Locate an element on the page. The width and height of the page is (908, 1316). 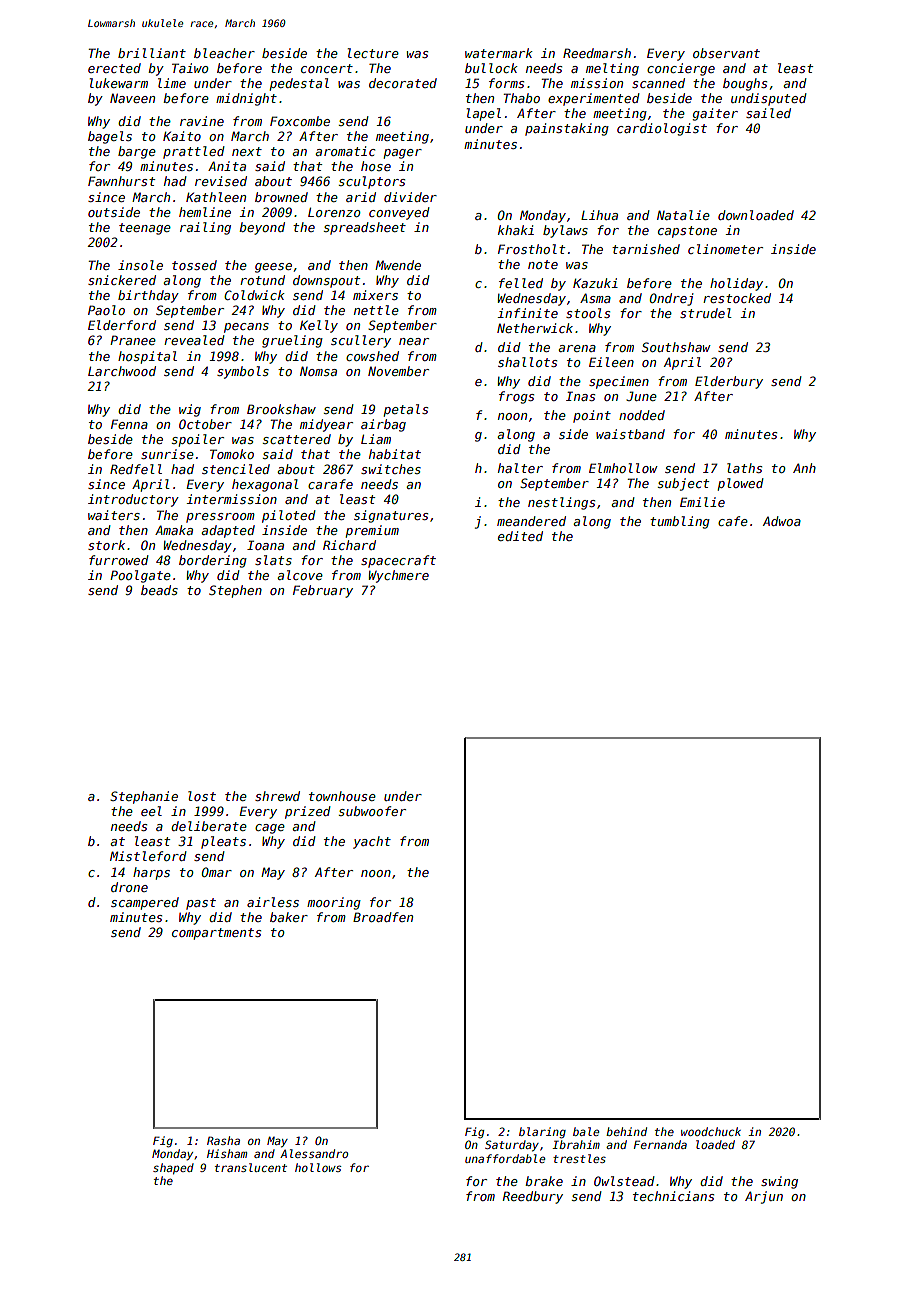
Fawnhurst is located at coordinates (121, 181).
